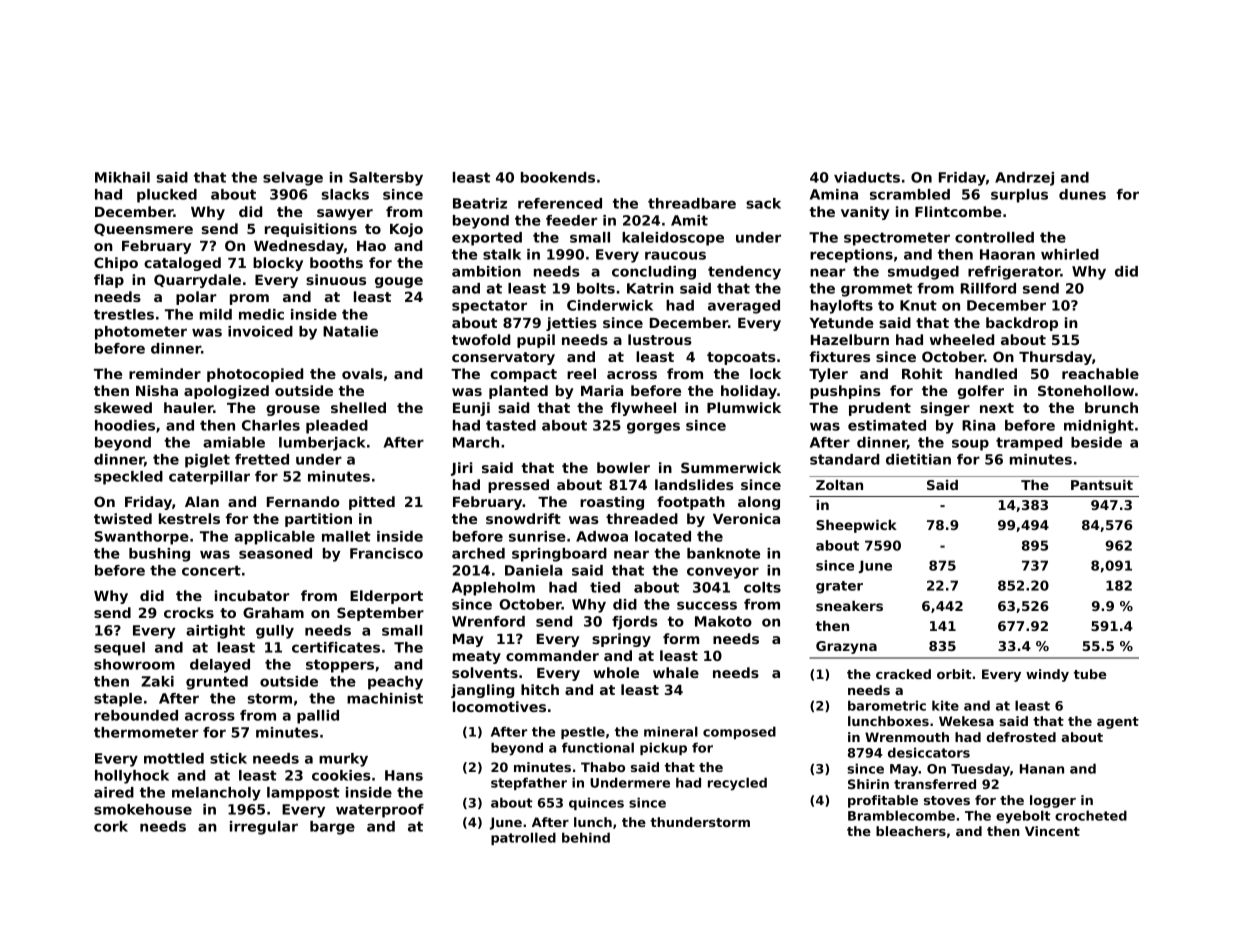  What do you see at coordinates (610, 305) in the screenshot?
I see `Cinderwick` at bounding box center [610, 305].
